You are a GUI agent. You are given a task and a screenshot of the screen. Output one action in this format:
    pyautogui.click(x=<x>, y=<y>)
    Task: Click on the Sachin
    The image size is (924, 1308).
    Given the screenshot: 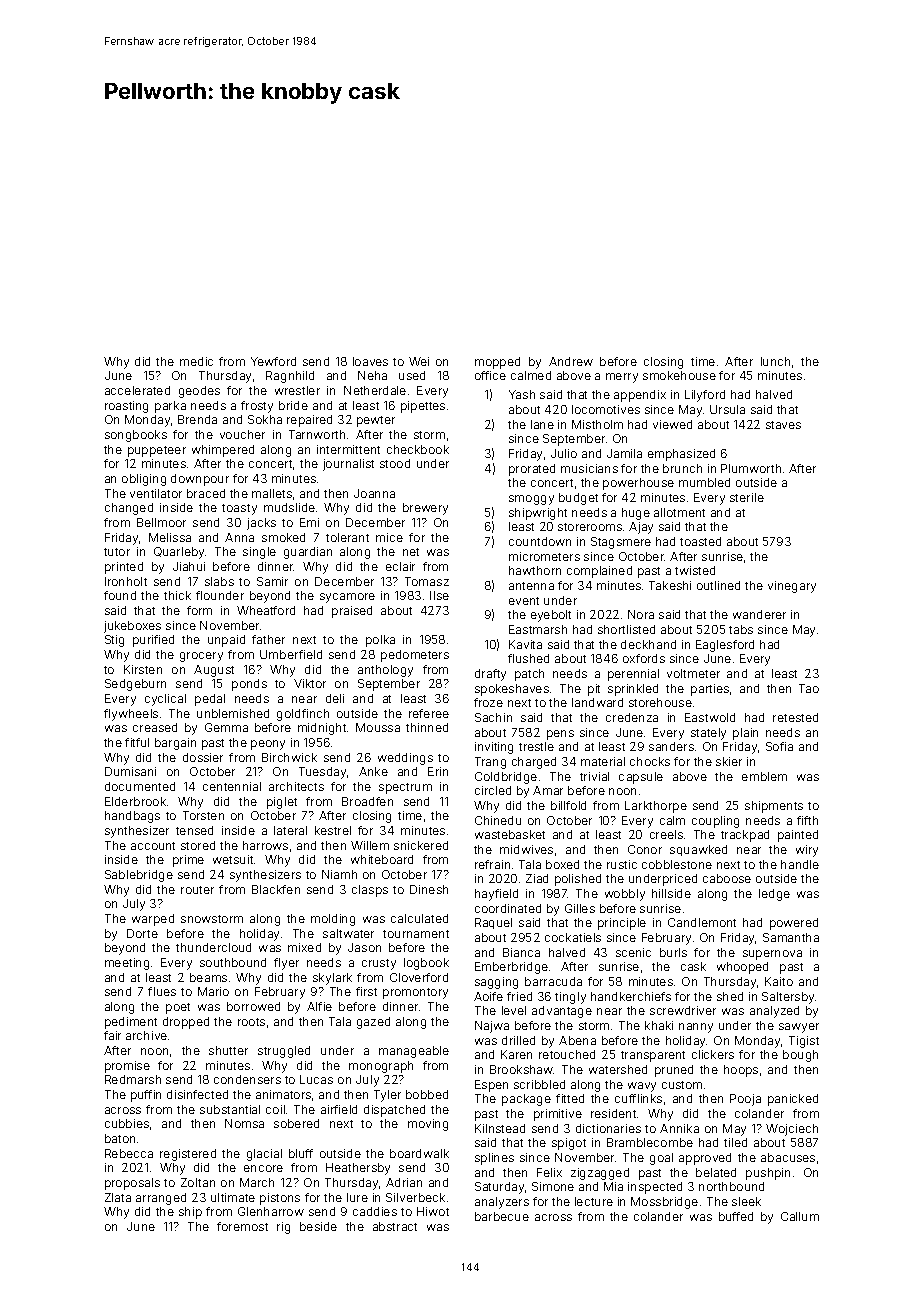 What is the action you would take?
    pyautogui.click(x=493, y=717)
